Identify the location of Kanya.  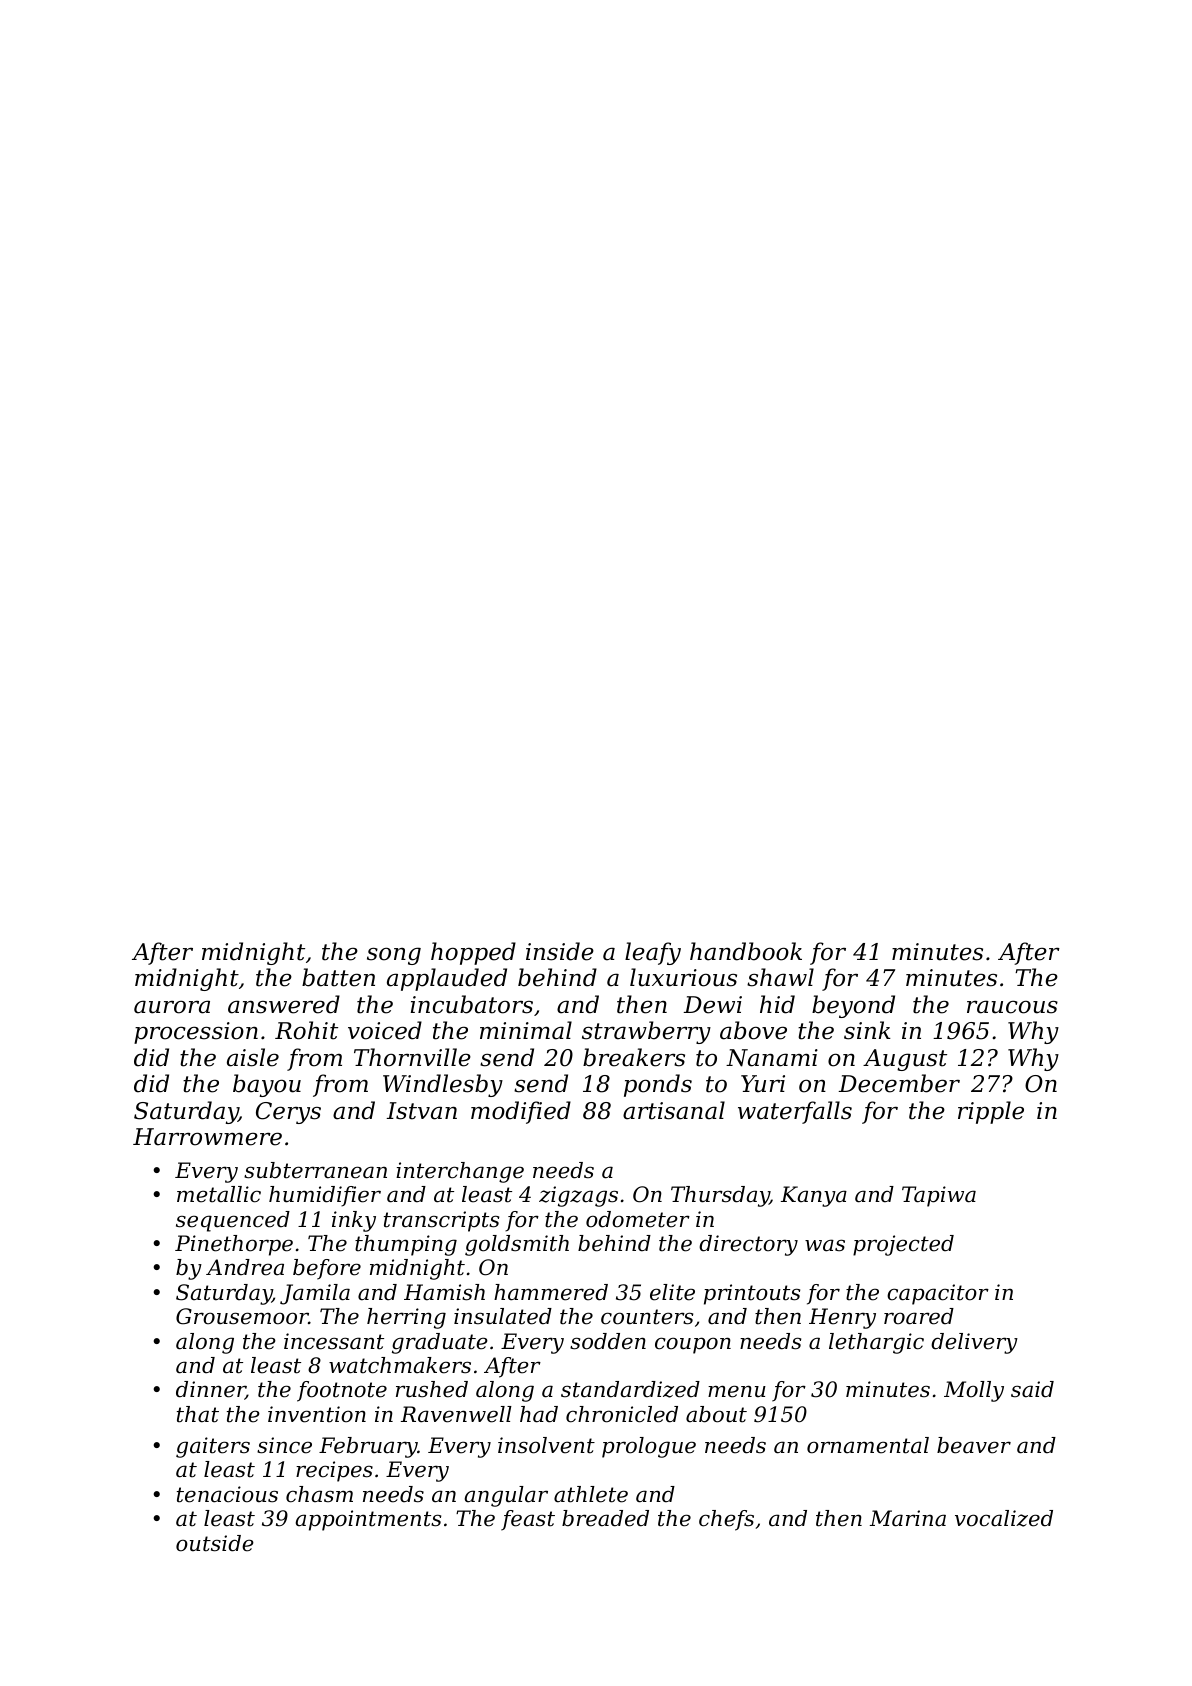
(814, 1196).
